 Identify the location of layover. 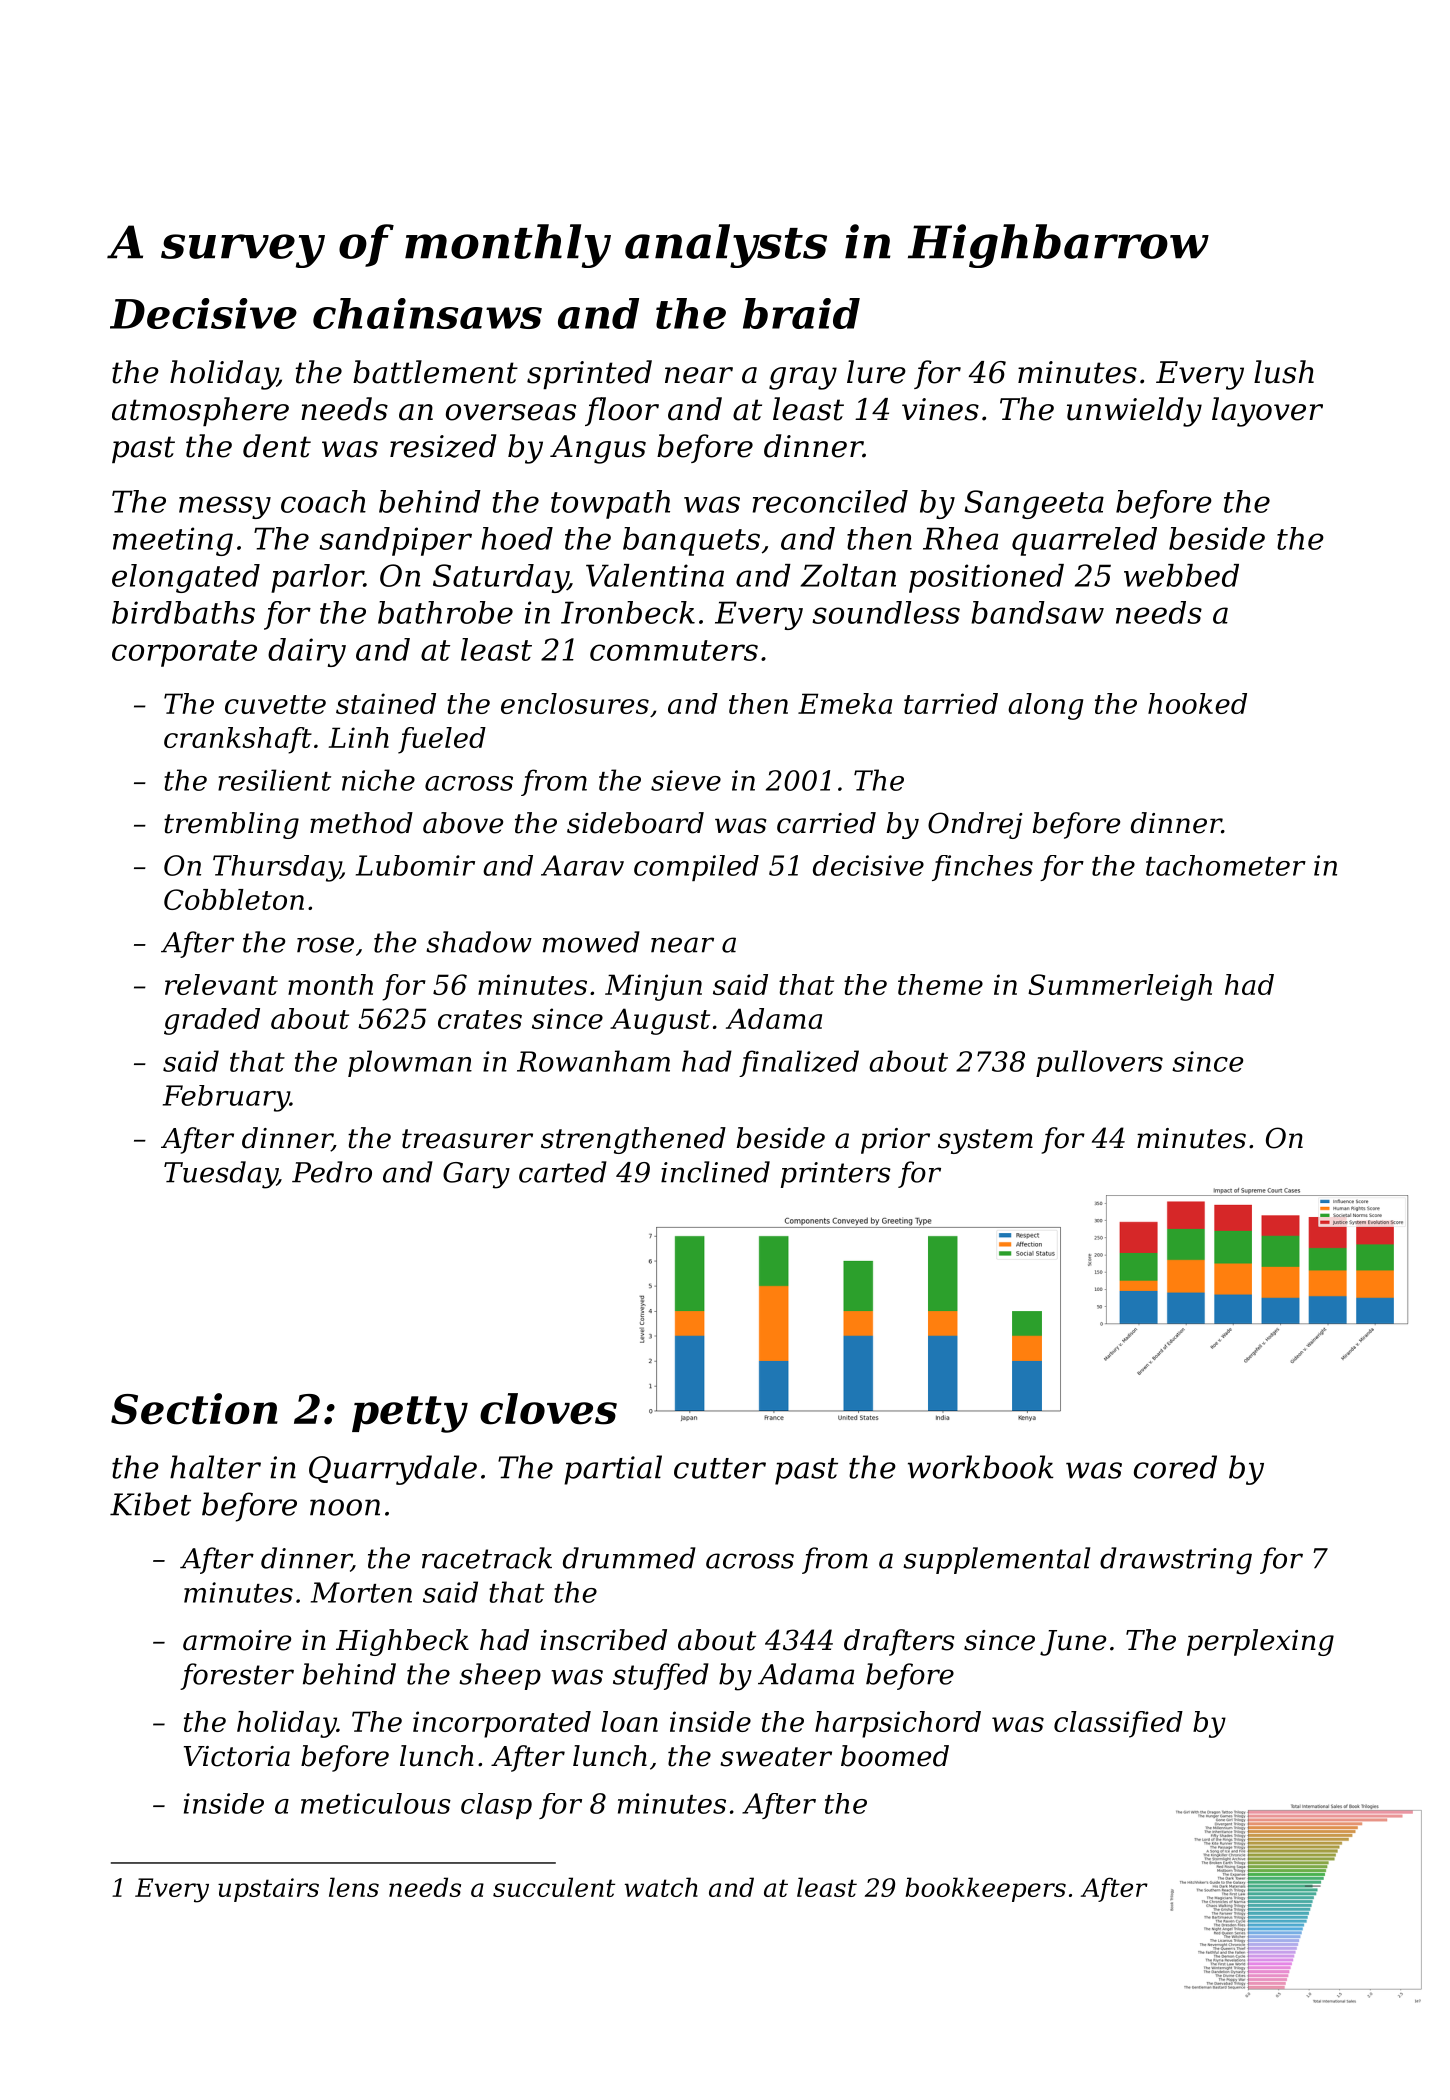
(1267, 412).
